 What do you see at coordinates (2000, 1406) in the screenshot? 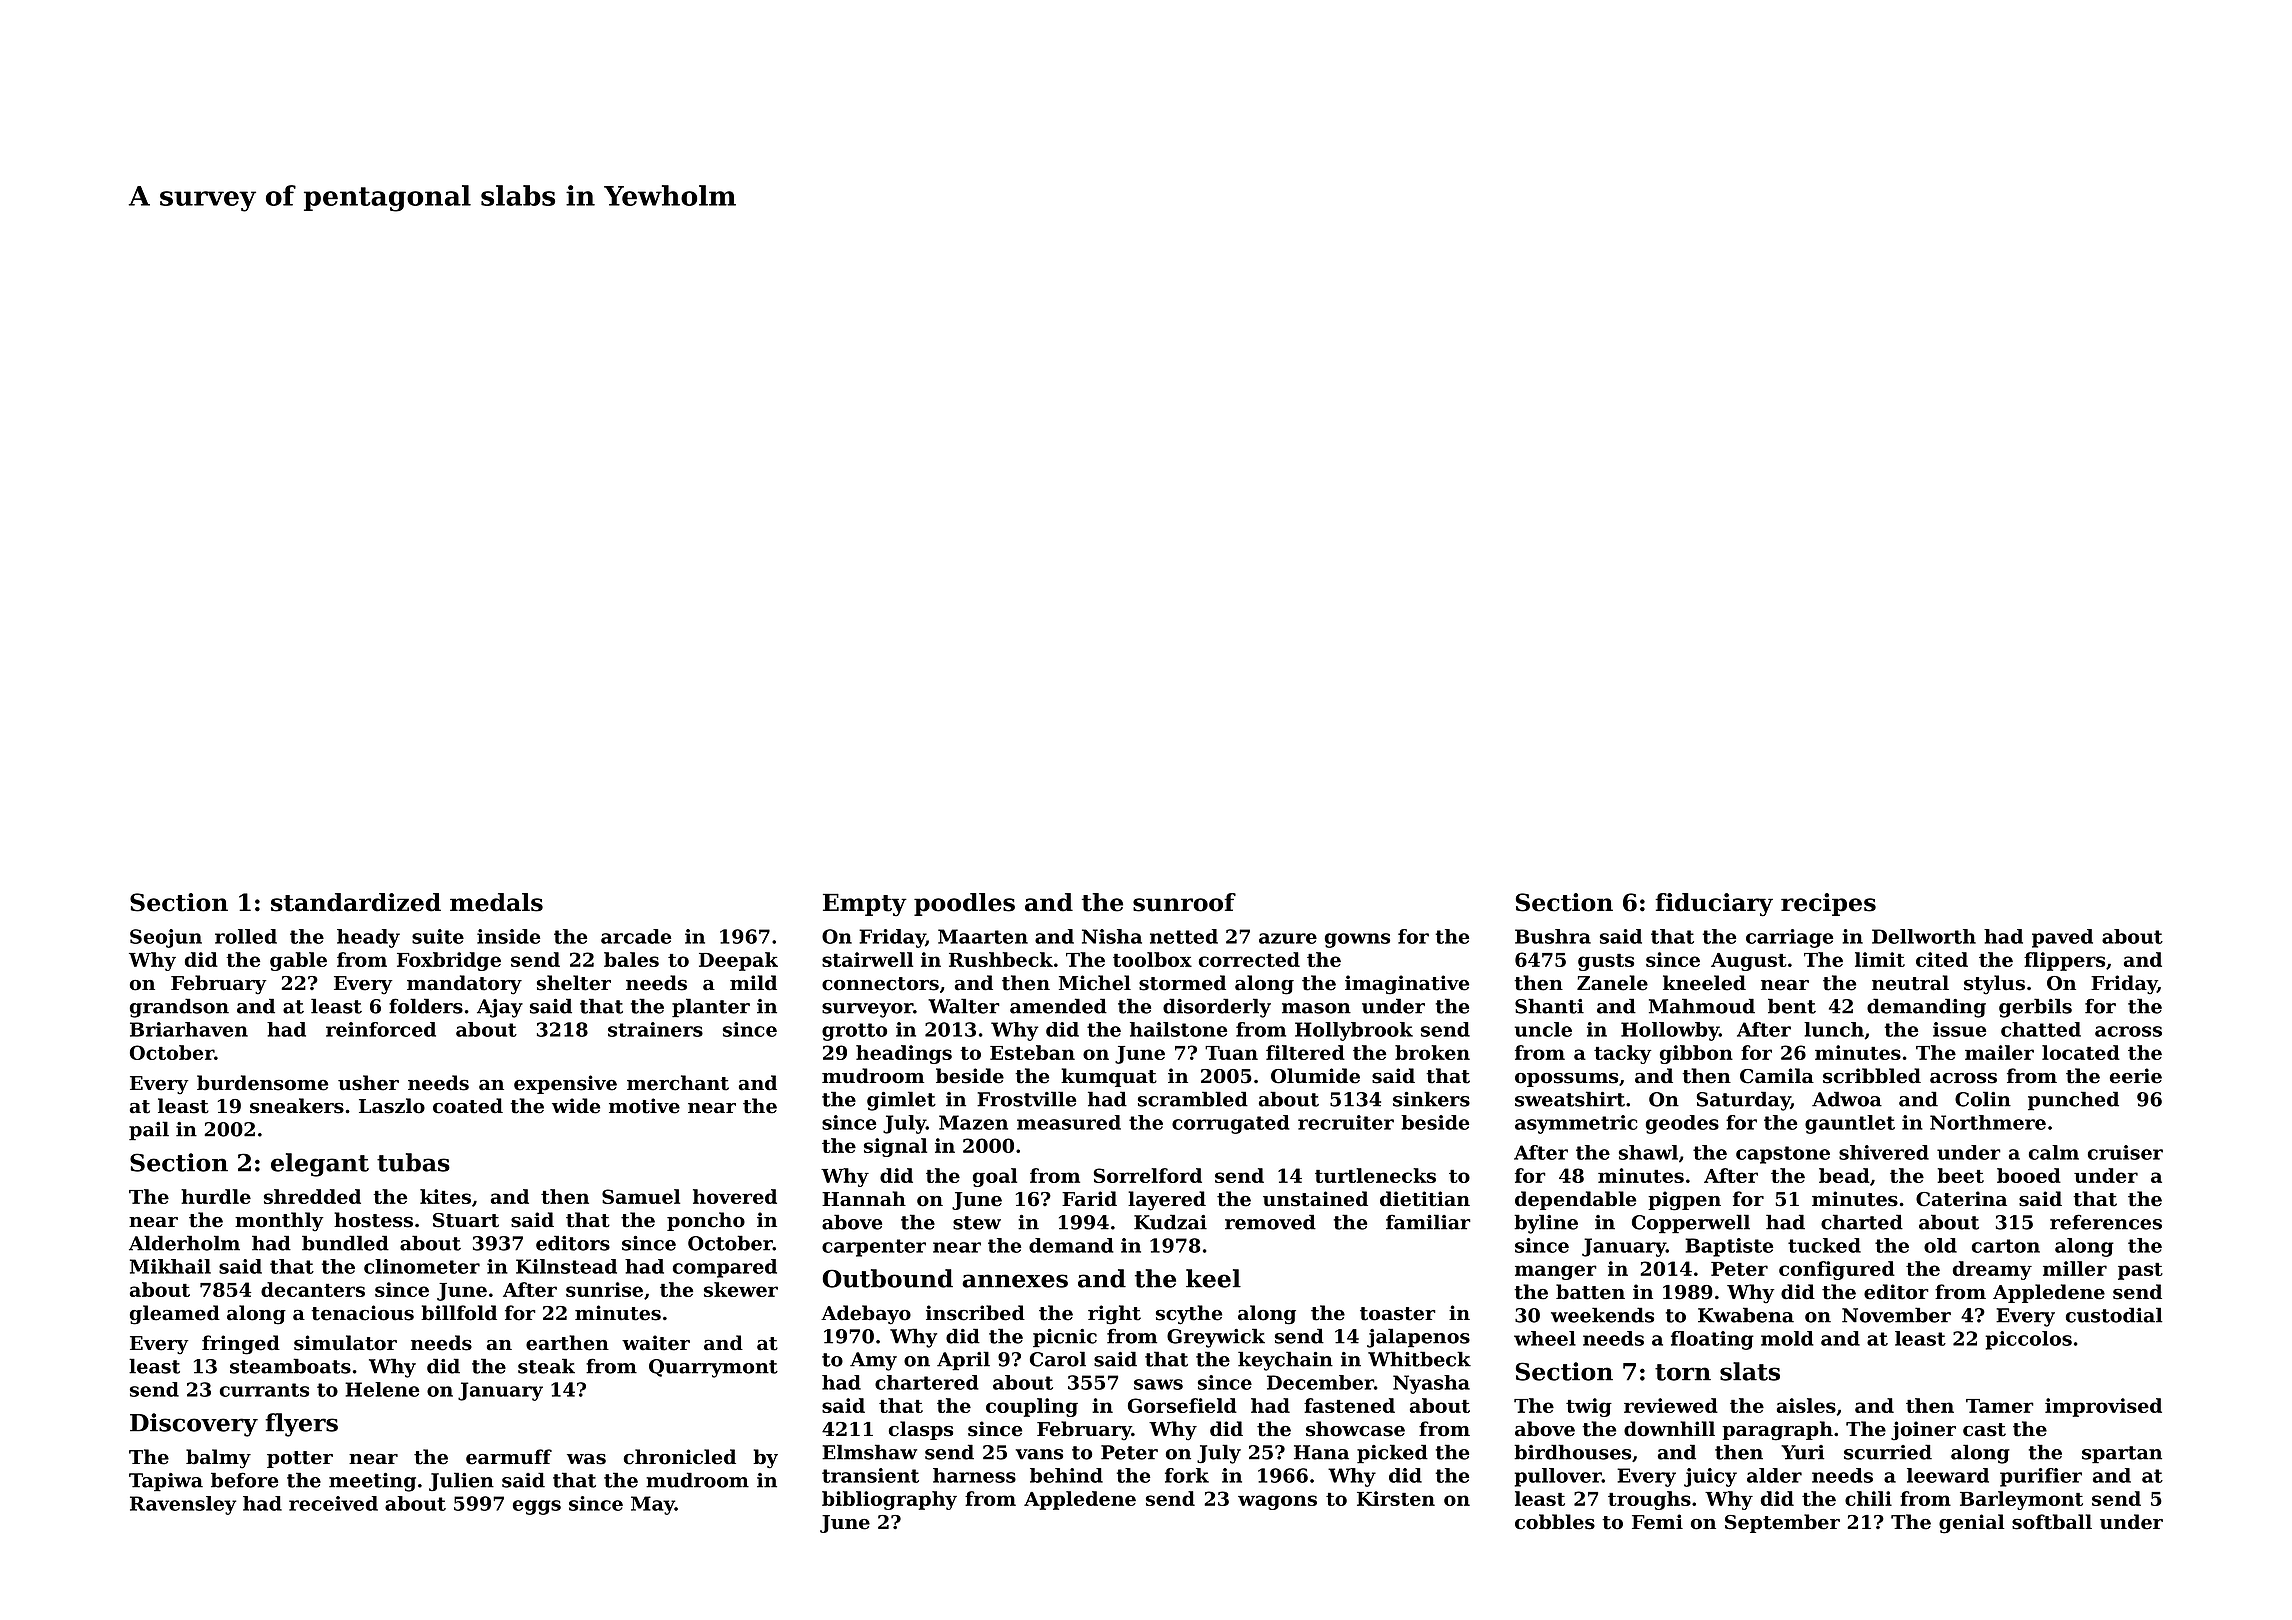
I see `Tamer` at bounding box center [2000, 1406].
